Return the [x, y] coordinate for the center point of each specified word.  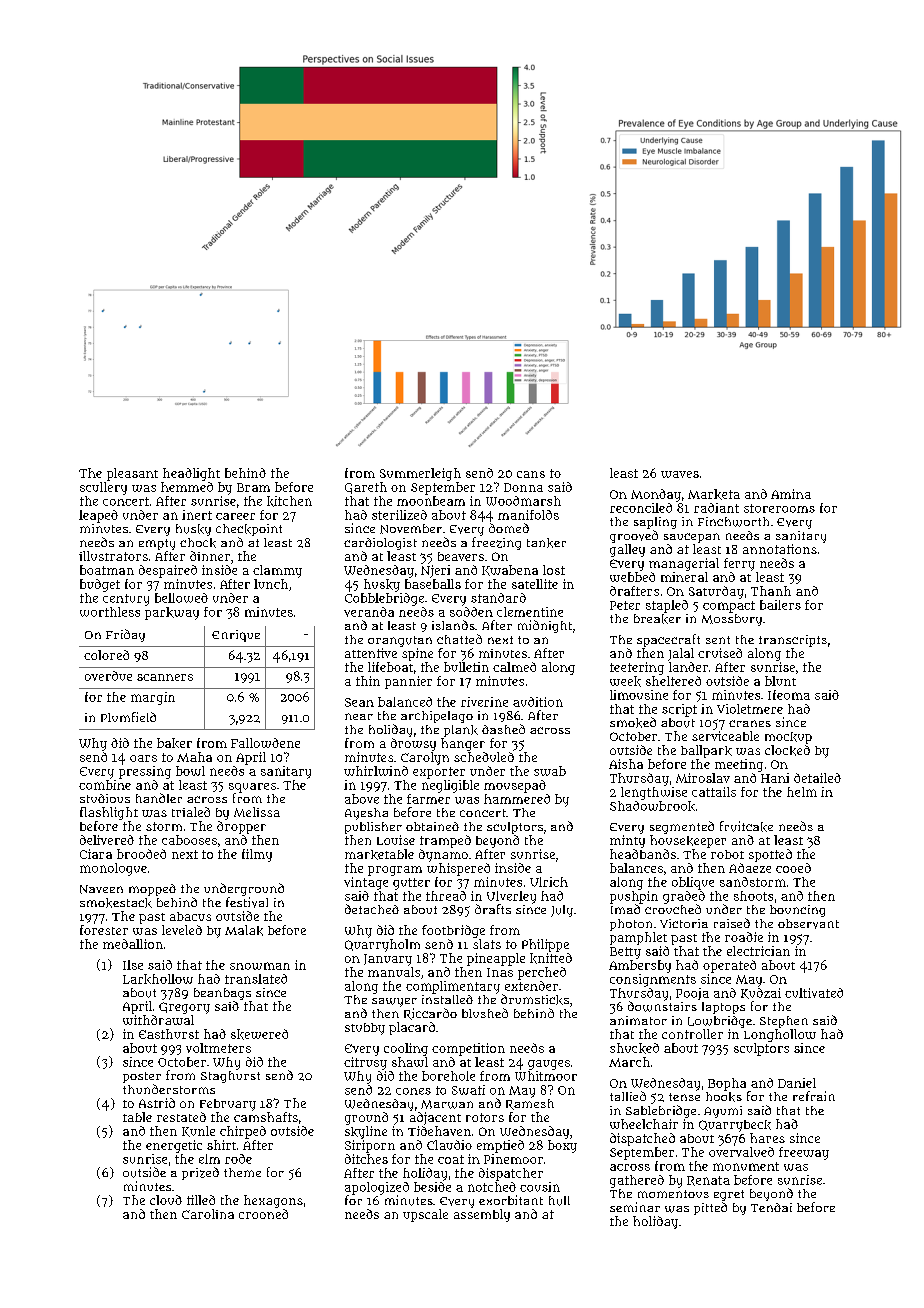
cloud [166, 1200]
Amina [791, 494]
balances [636, 868]
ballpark [706, 751]
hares [767, 1138]
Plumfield [128, 717]
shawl [410, 1062]
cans [531, 474]
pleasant [132, 474]
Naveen [101, 889]
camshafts [266, 1117]
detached [372, 909]
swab [550, 771]
